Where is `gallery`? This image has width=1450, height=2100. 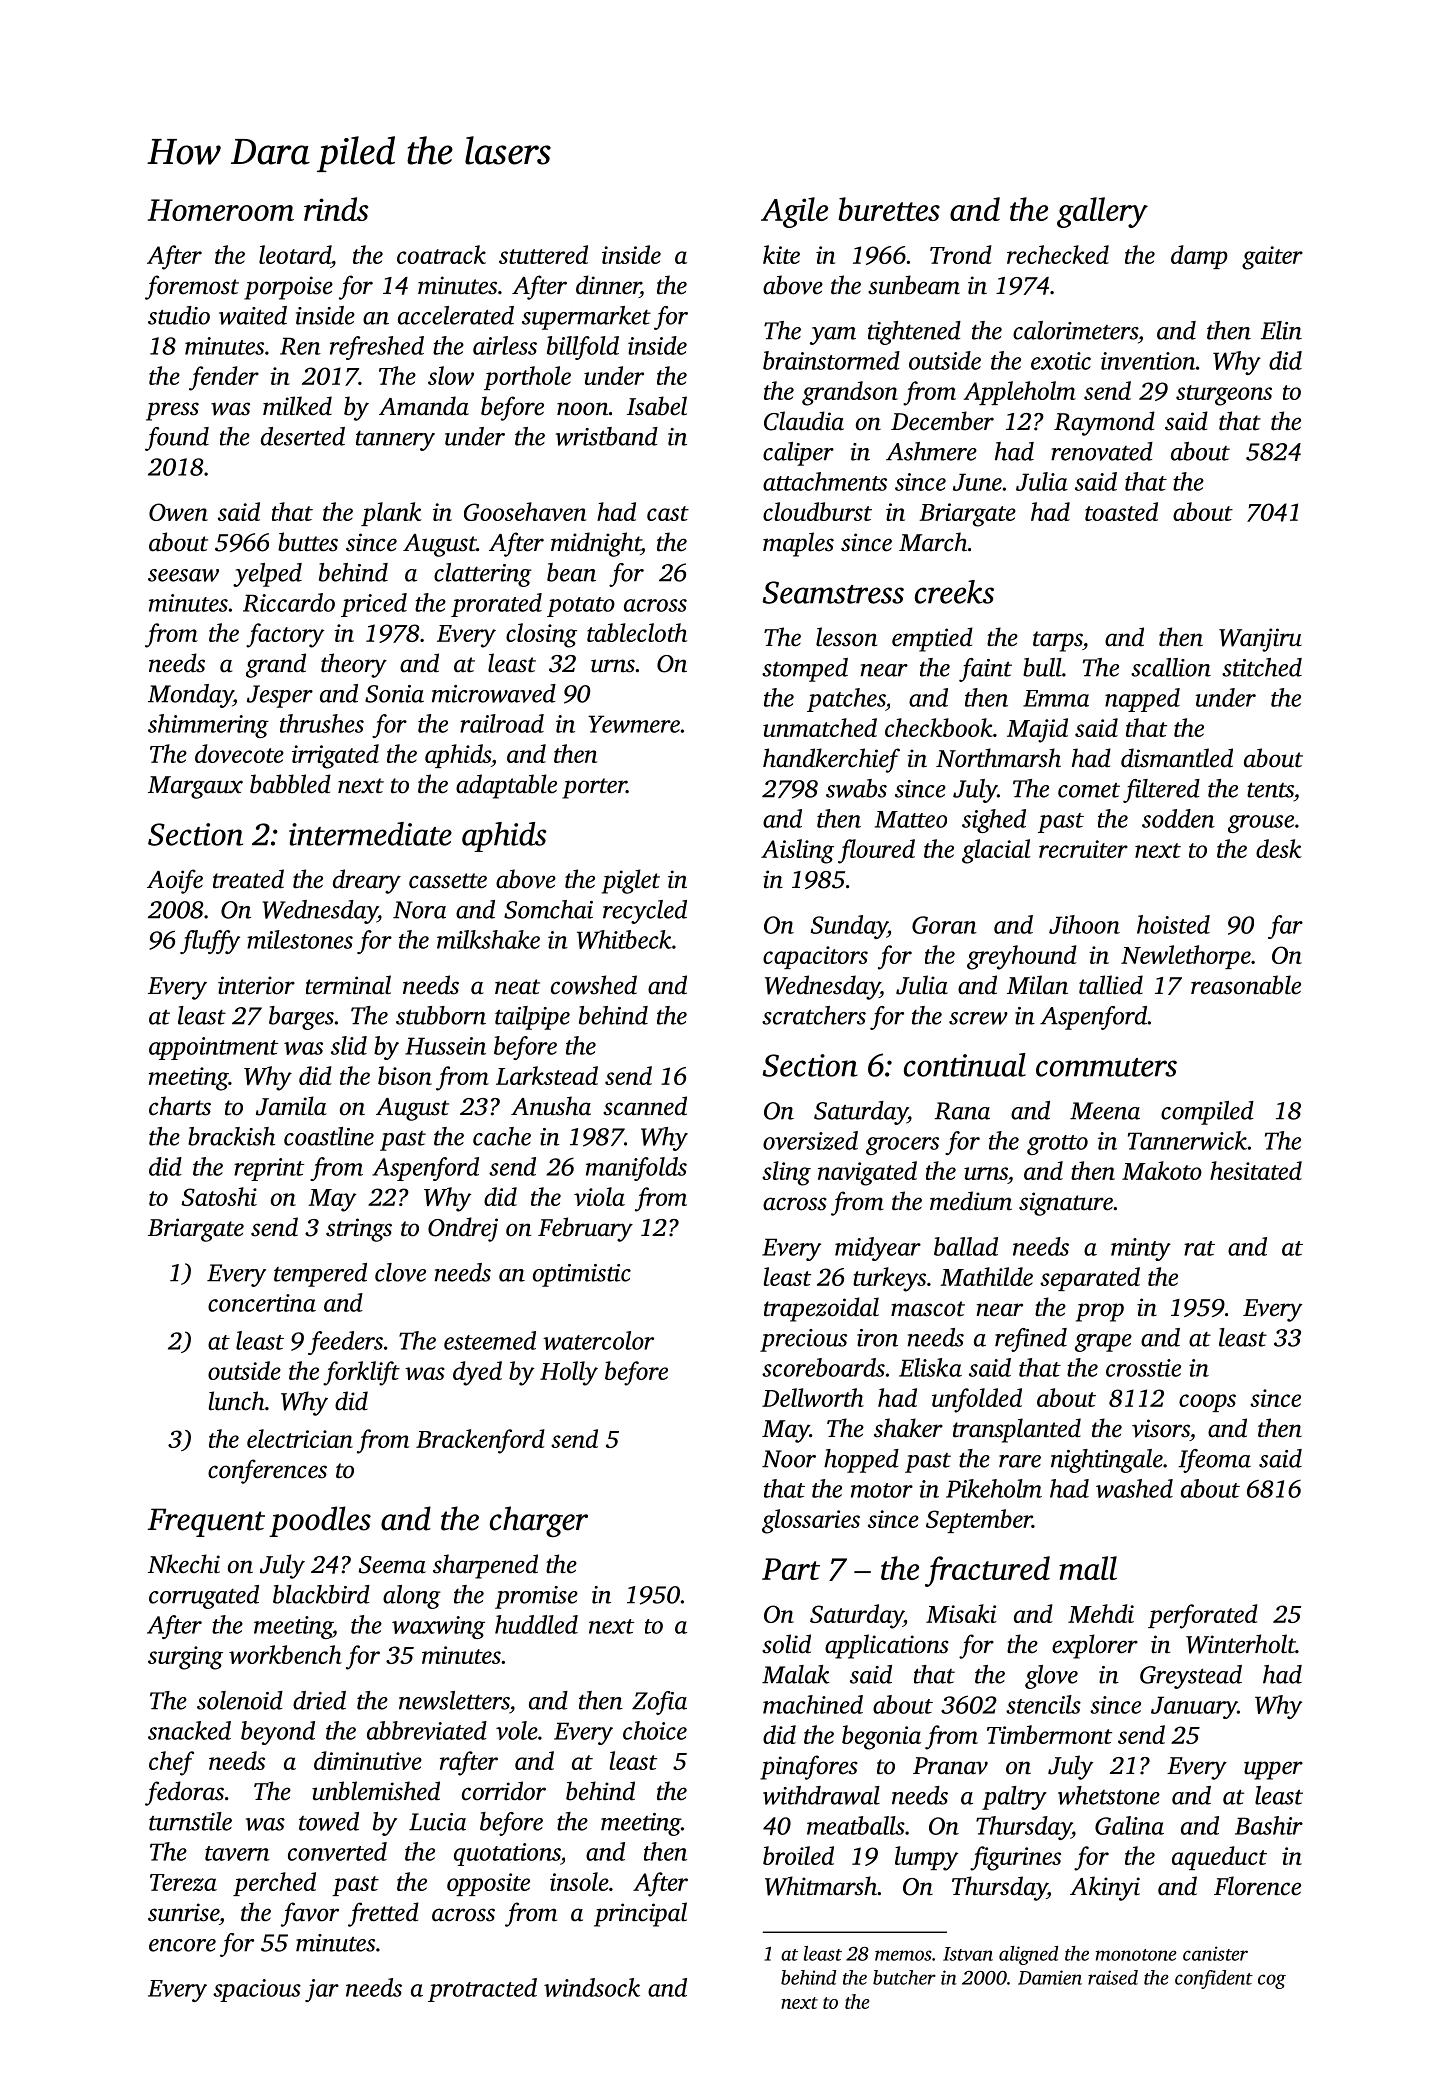
gallery is located at coordinates (1102, 212).
